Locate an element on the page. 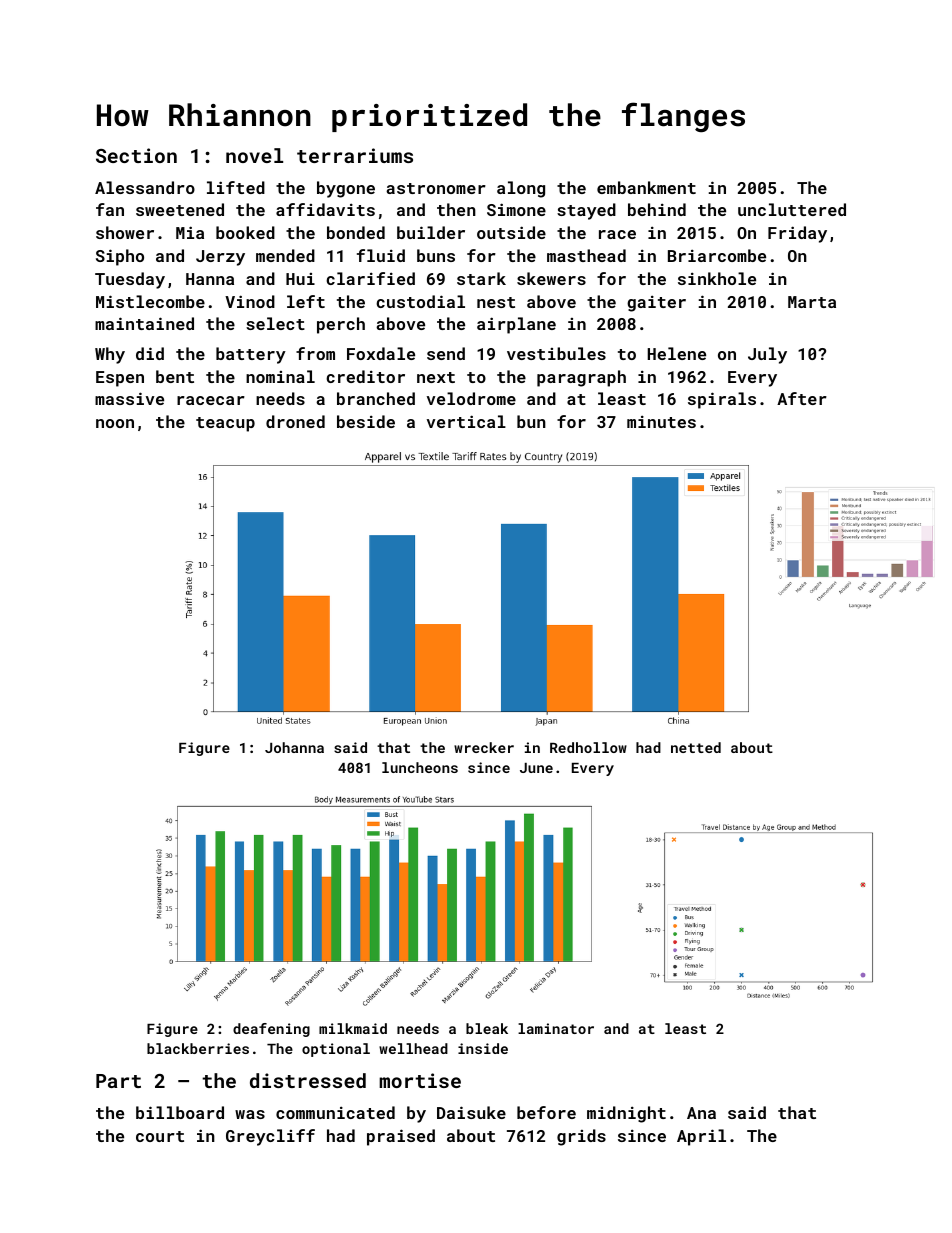 This page has height=1233, width=952. booked is located at coordinates (245, 232).
